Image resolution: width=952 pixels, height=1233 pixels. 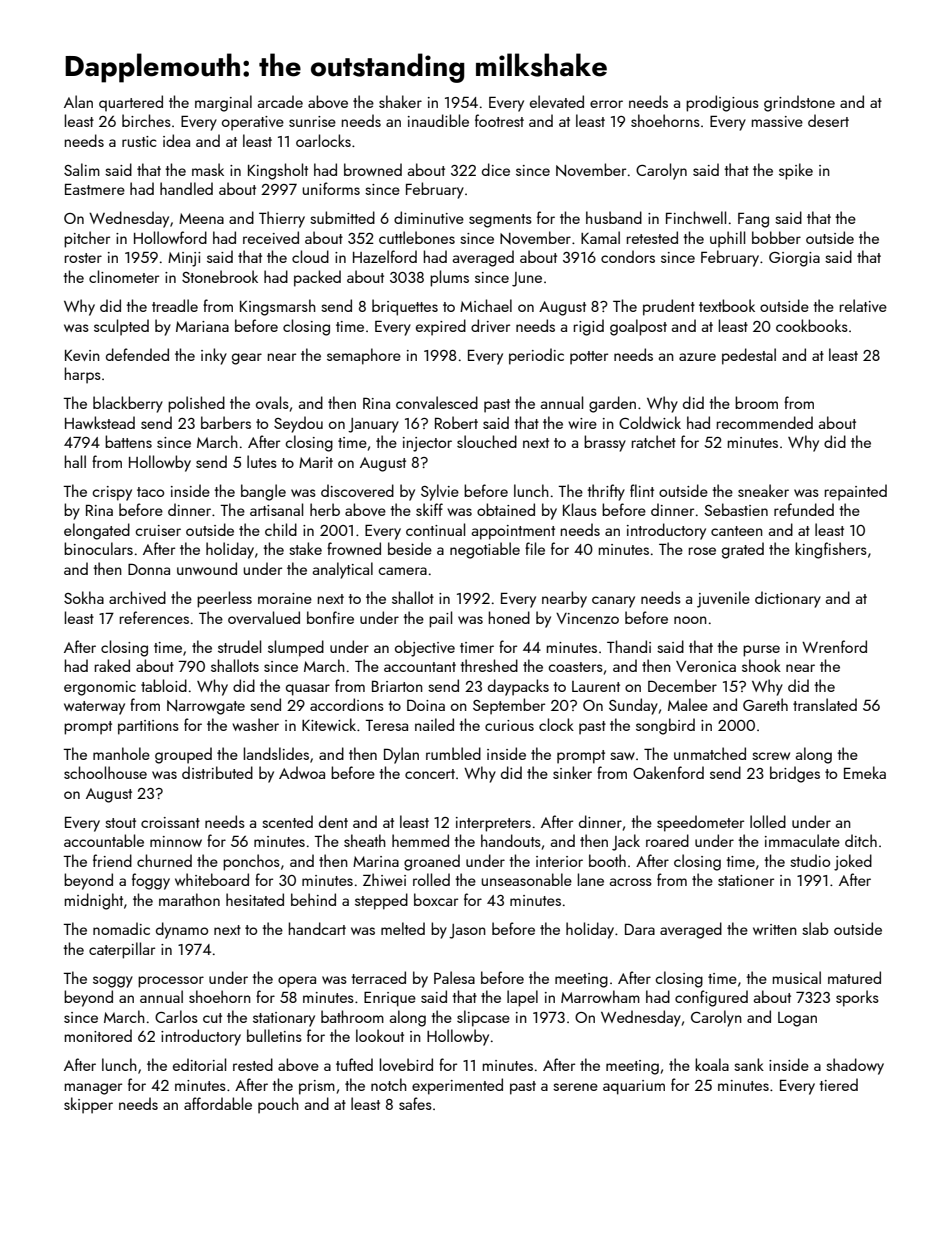 I want to click on strudel, so click(x=239, y=646).
